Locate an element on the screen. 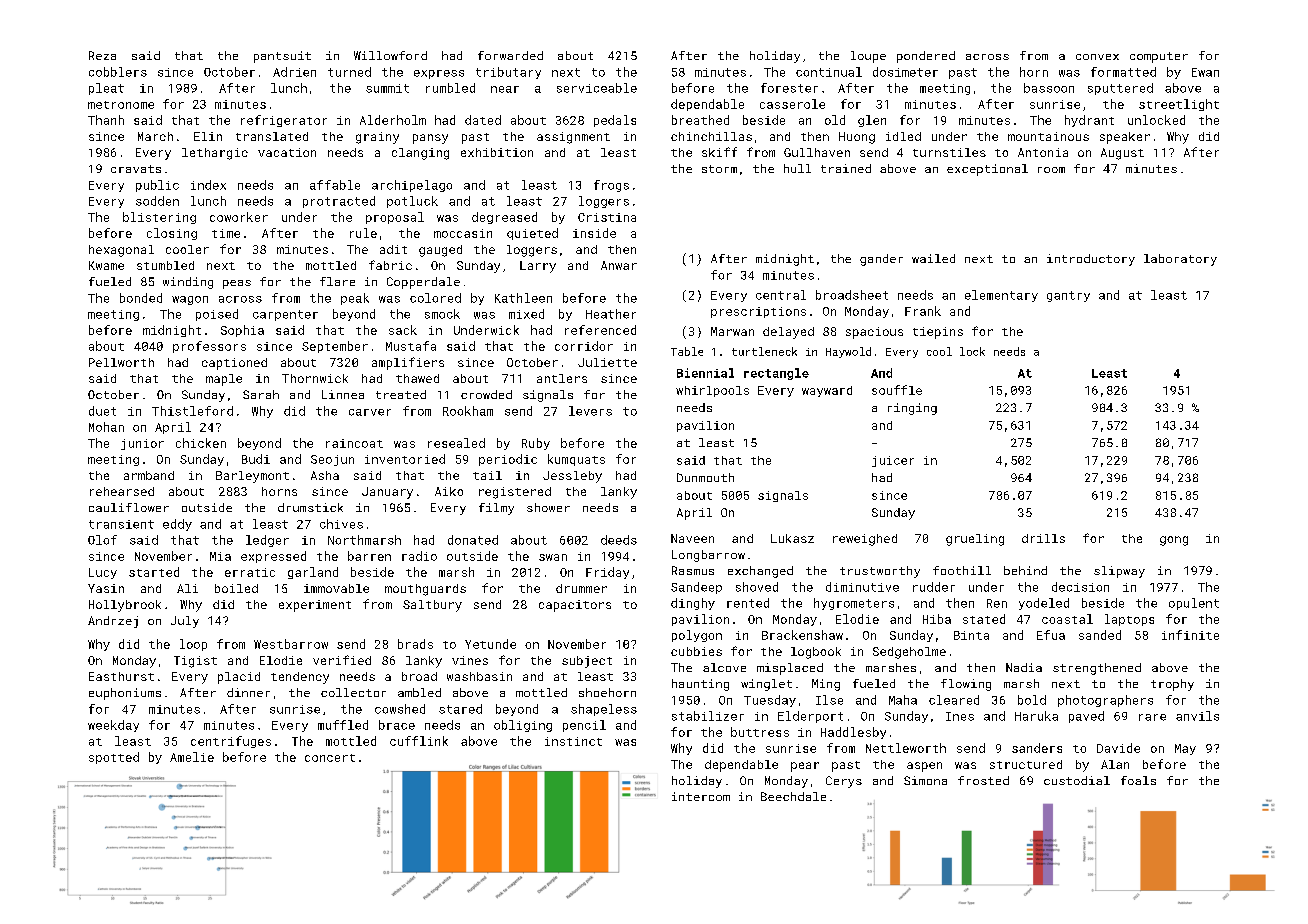  laboratory is located at coordinates (1180, 260).
